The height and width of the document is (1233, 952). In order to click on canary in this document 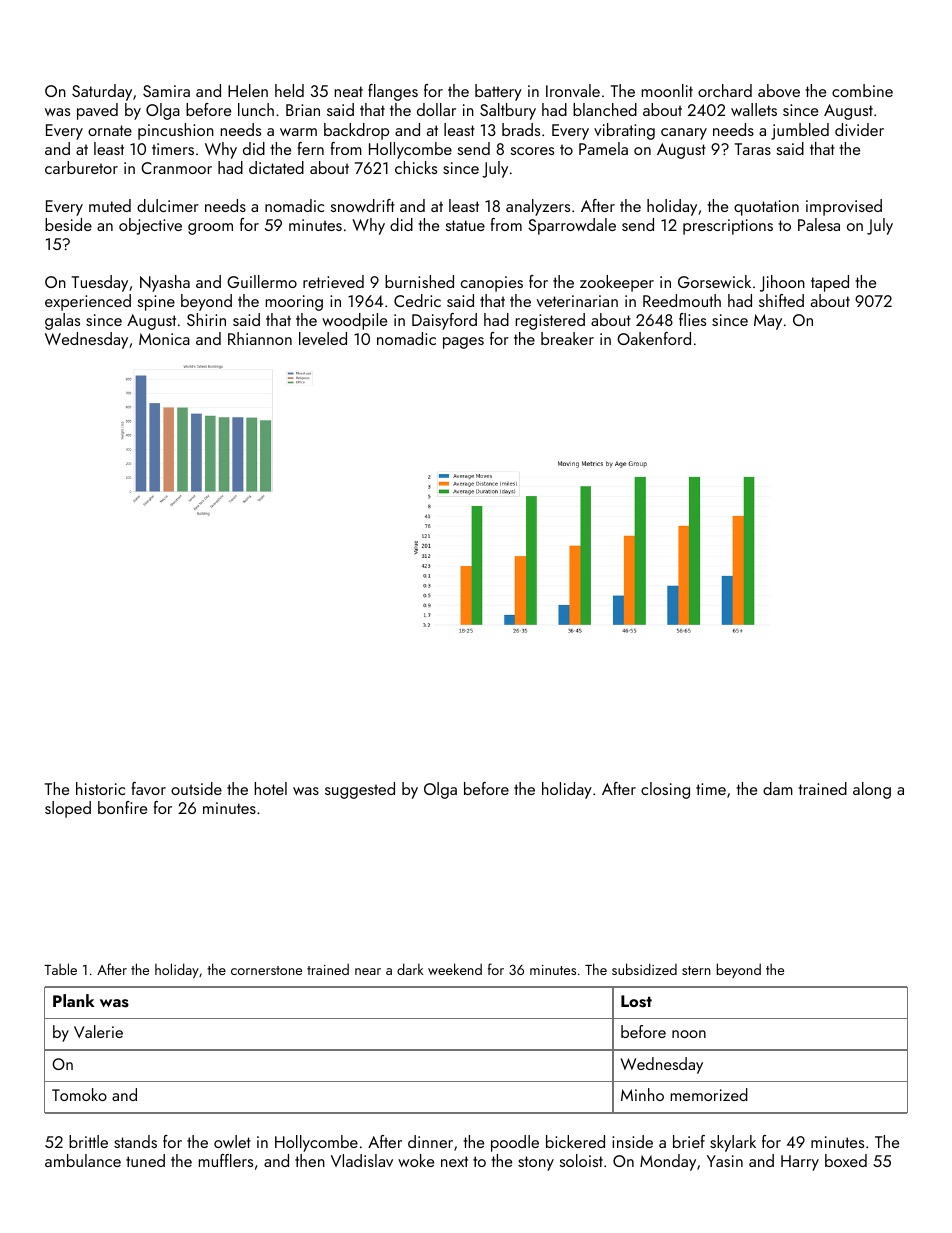, I will do `click(684, 134)`.
